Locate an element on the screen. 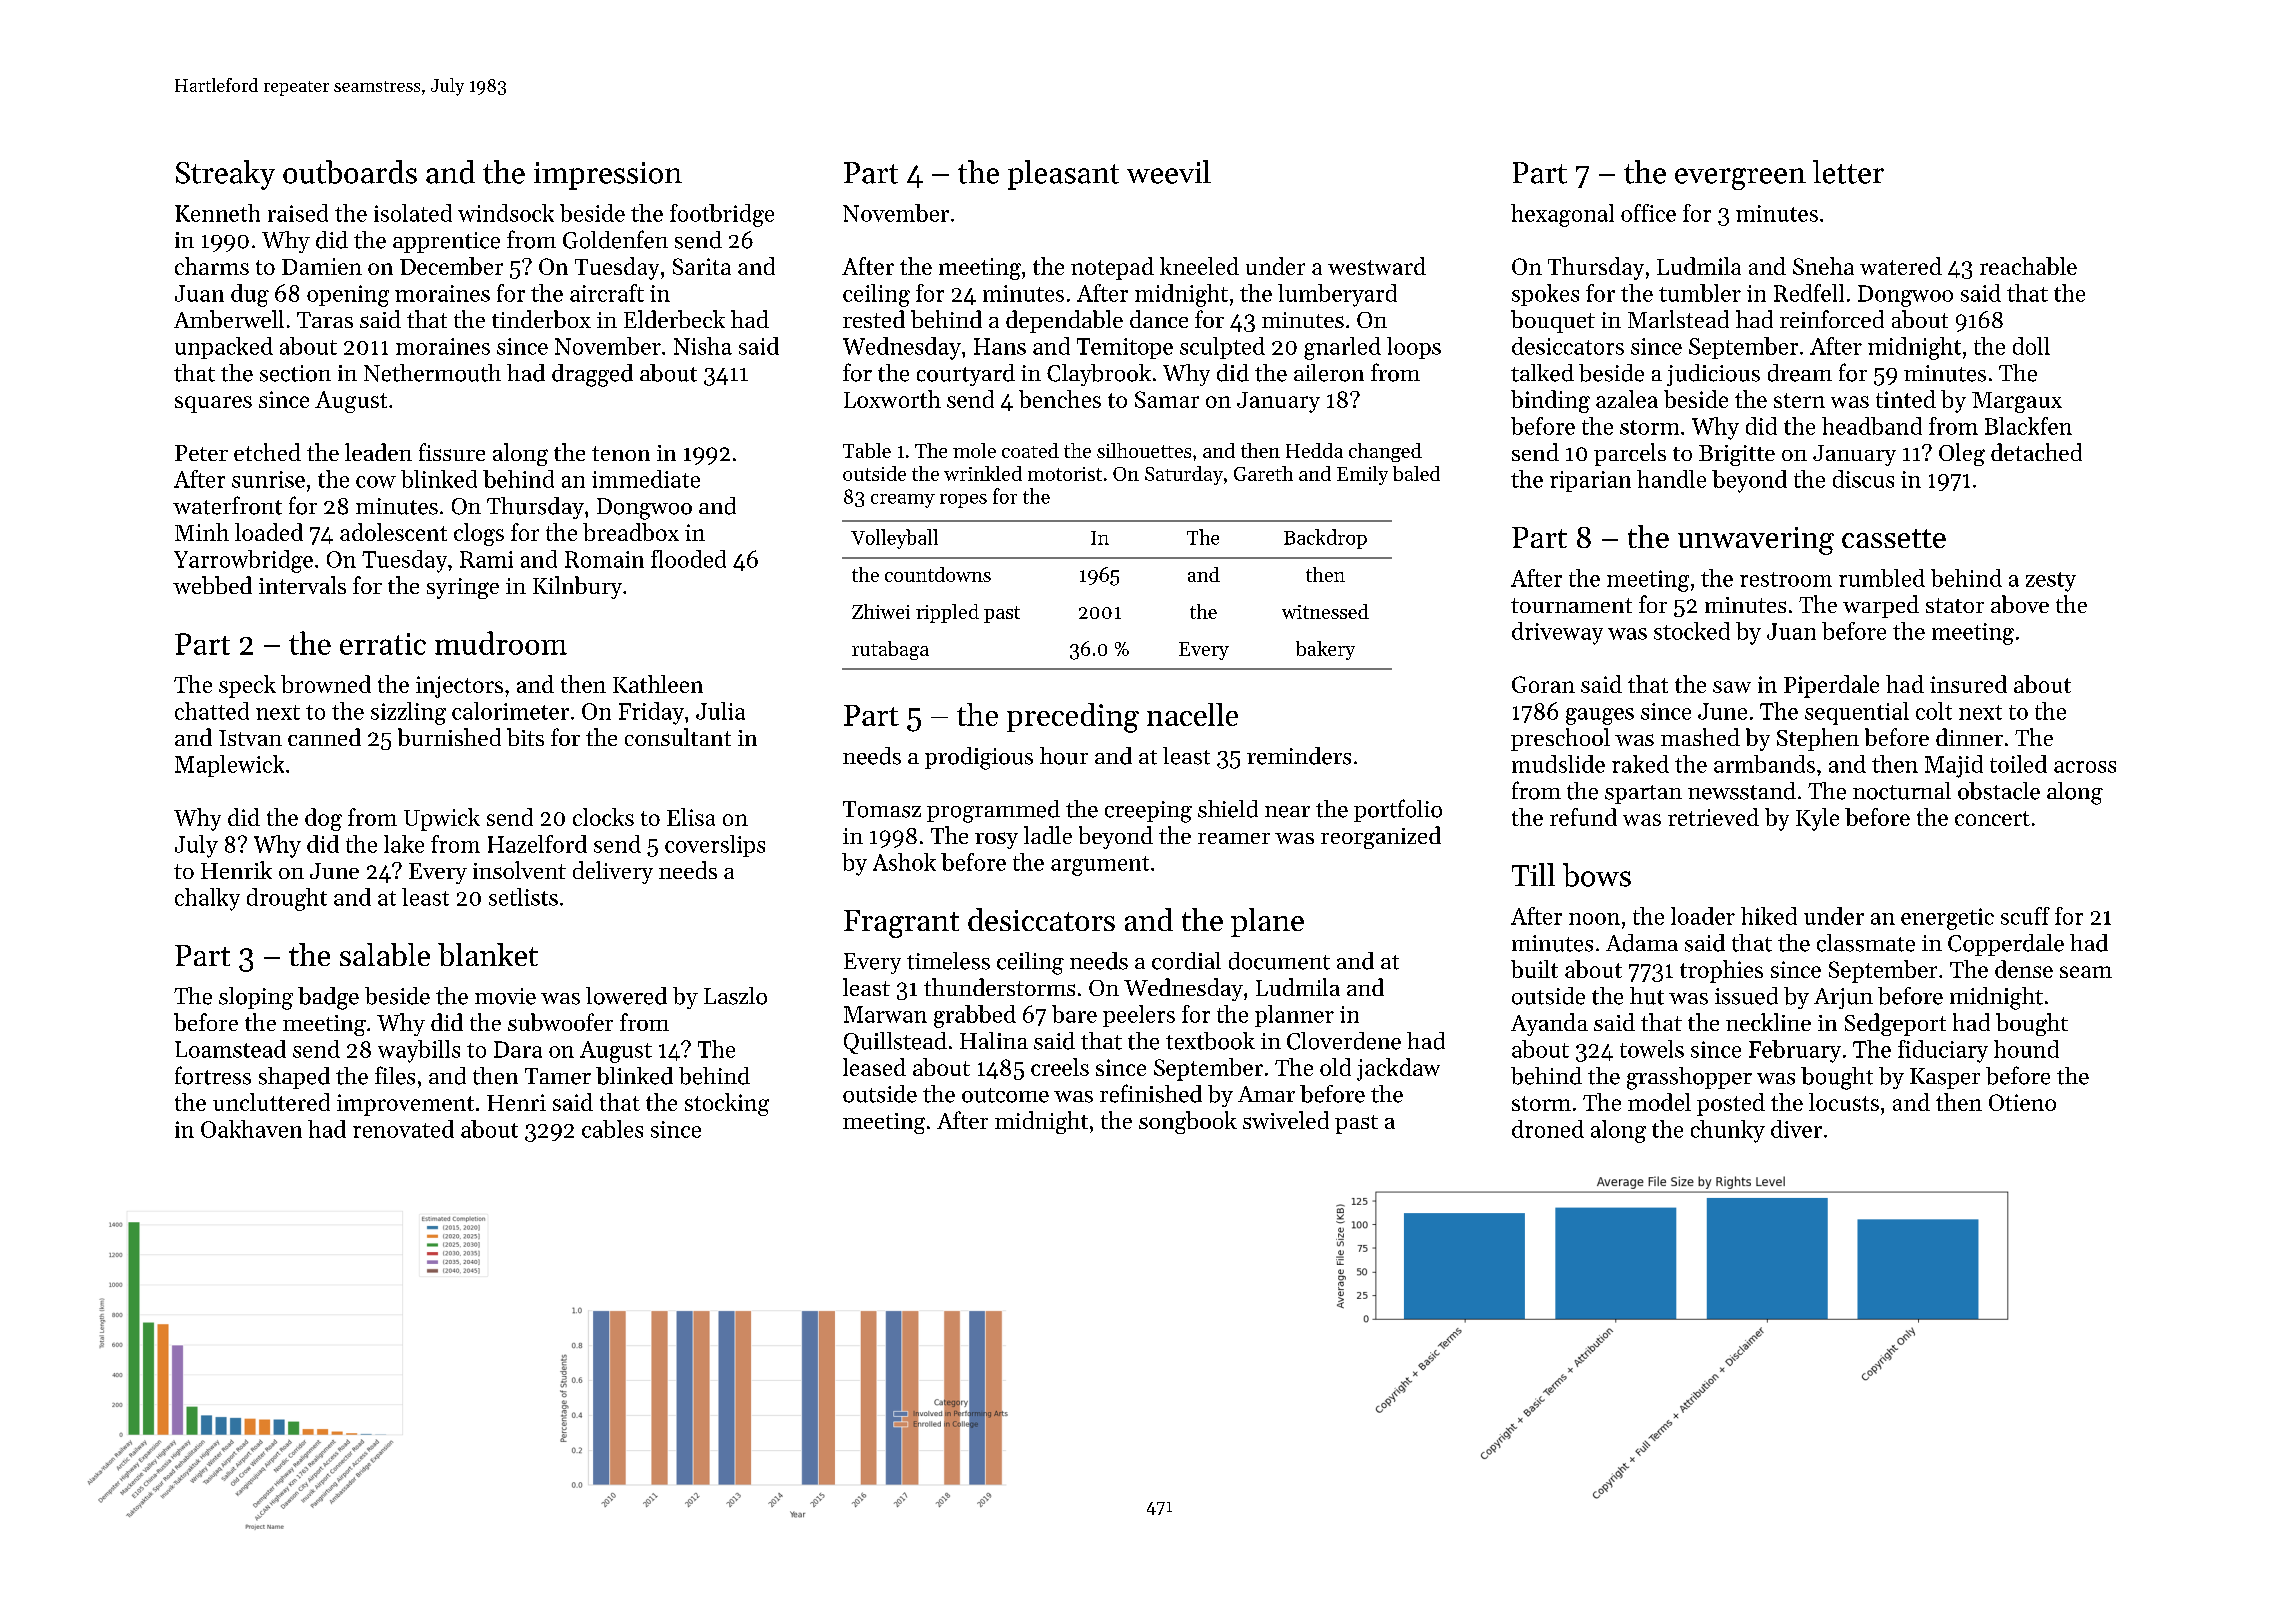 The width and height of the screenshot is (2292, 1620). zesty is located at coordinates (2051, 582).
